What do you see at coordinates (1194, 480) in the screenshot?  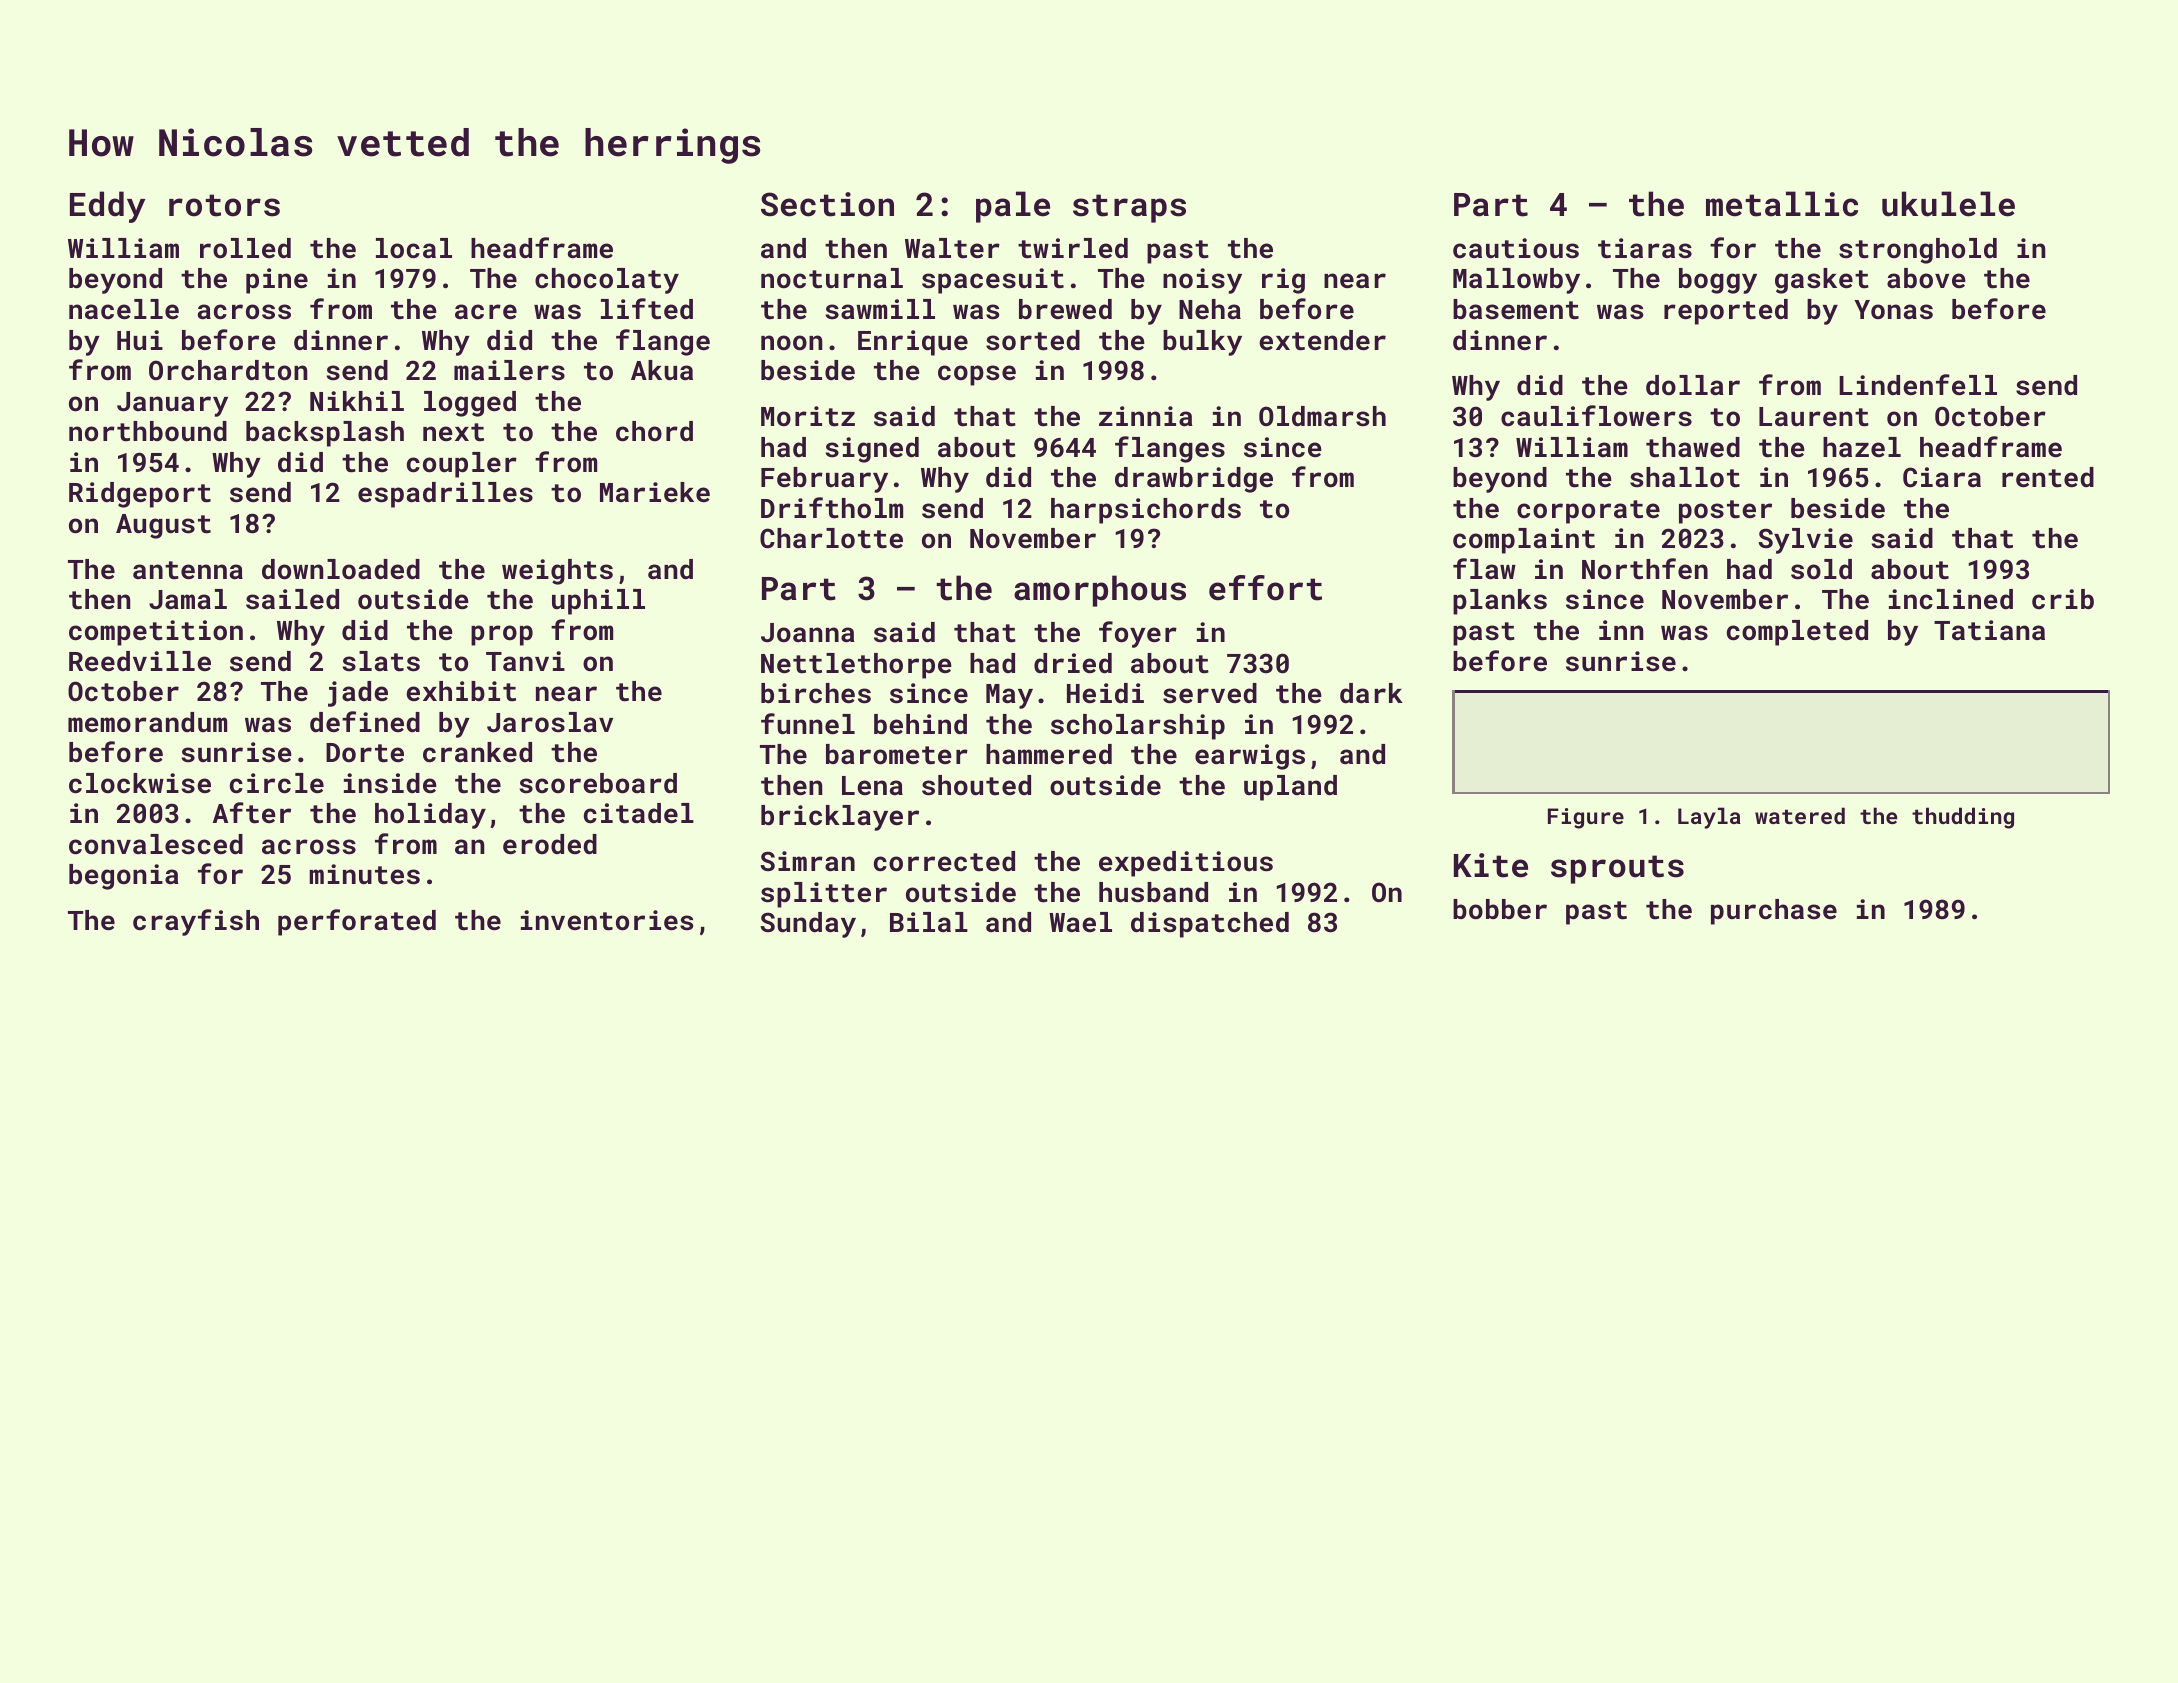 I see `drawbridge` at bounding box center [1194, 480].
